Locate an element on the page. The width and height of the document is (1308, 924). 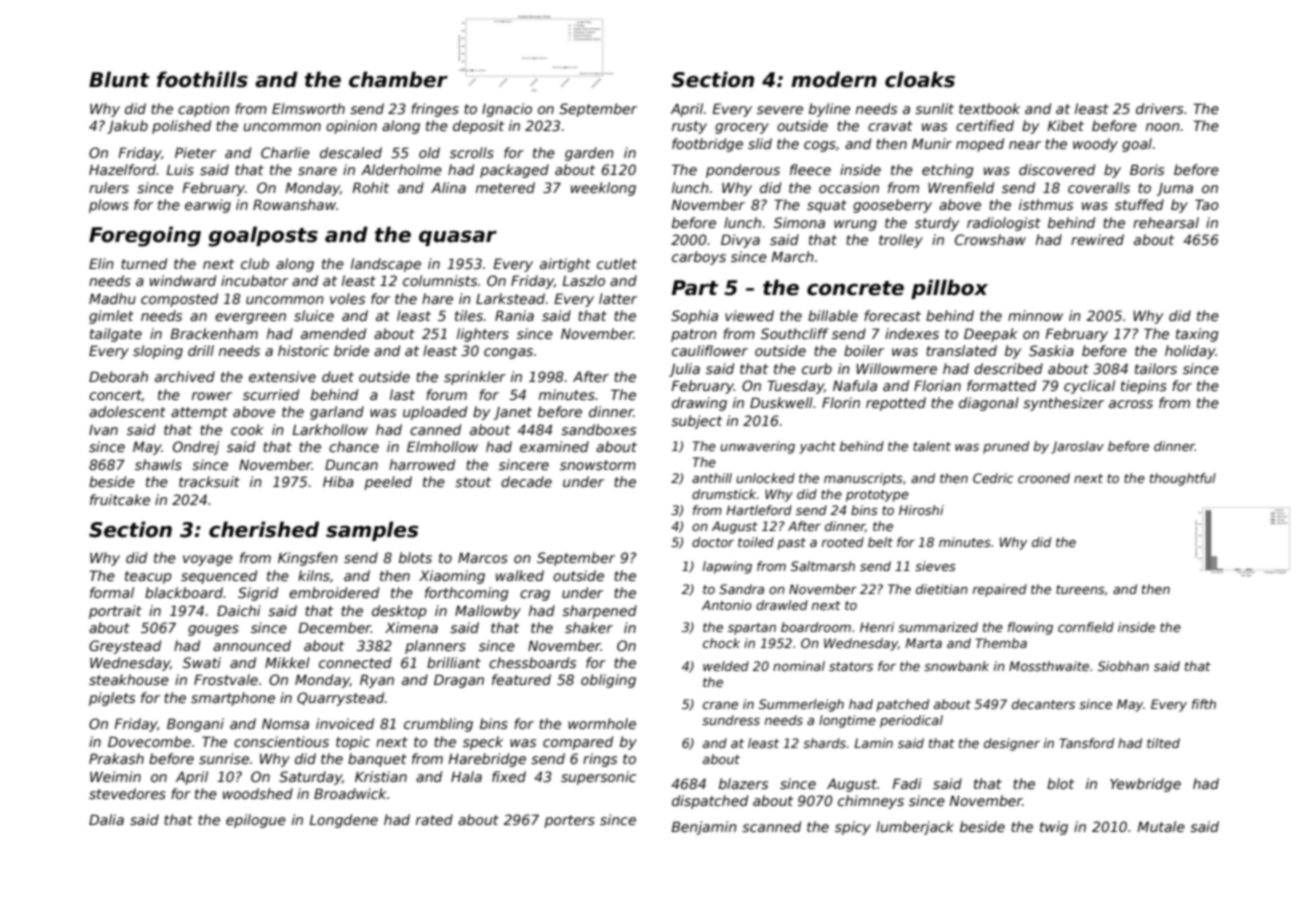
minnow is located at coordinates (1035, 315).
